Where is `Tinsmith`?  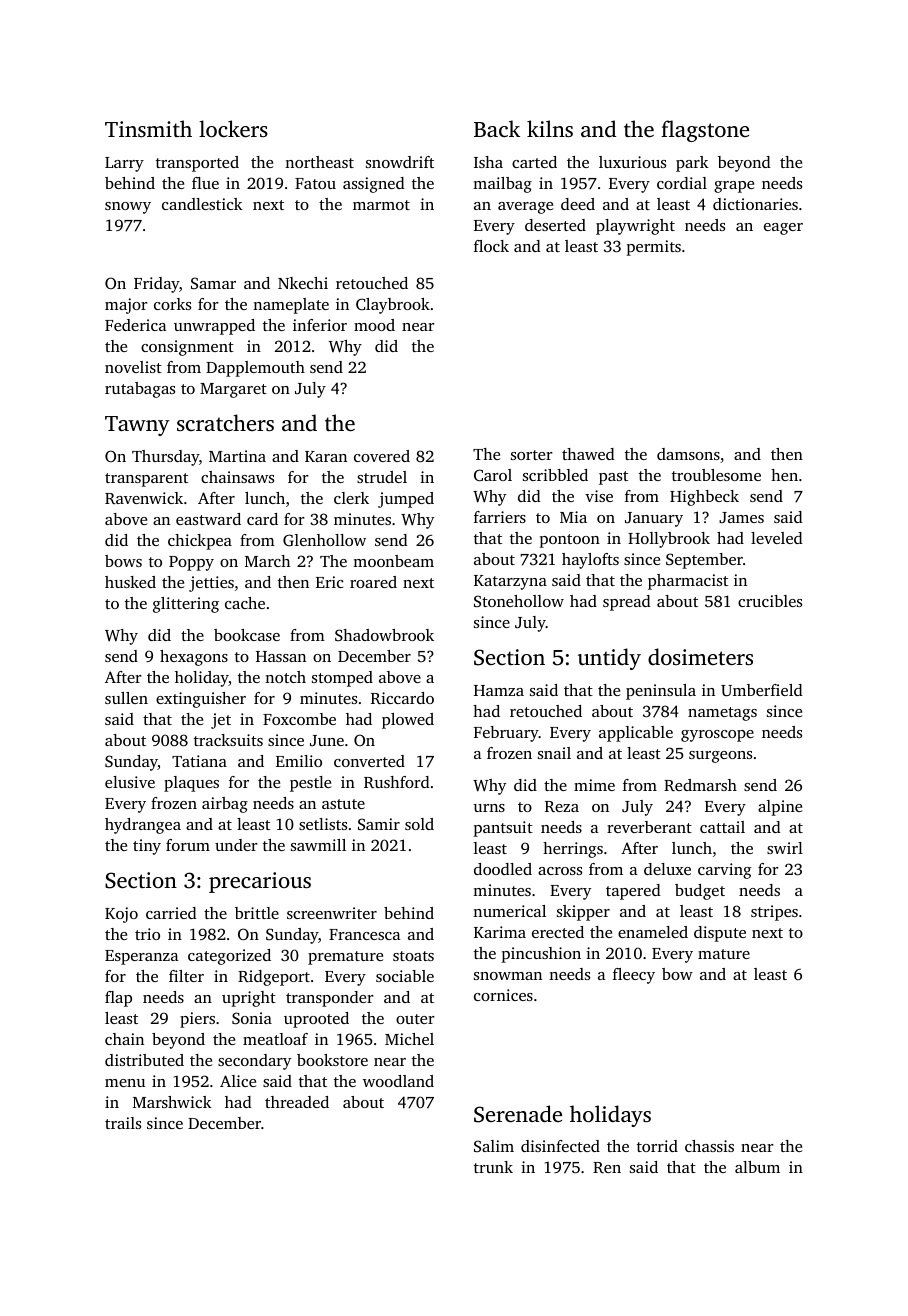 Tinsmith is located at coordinates (148, 128).
